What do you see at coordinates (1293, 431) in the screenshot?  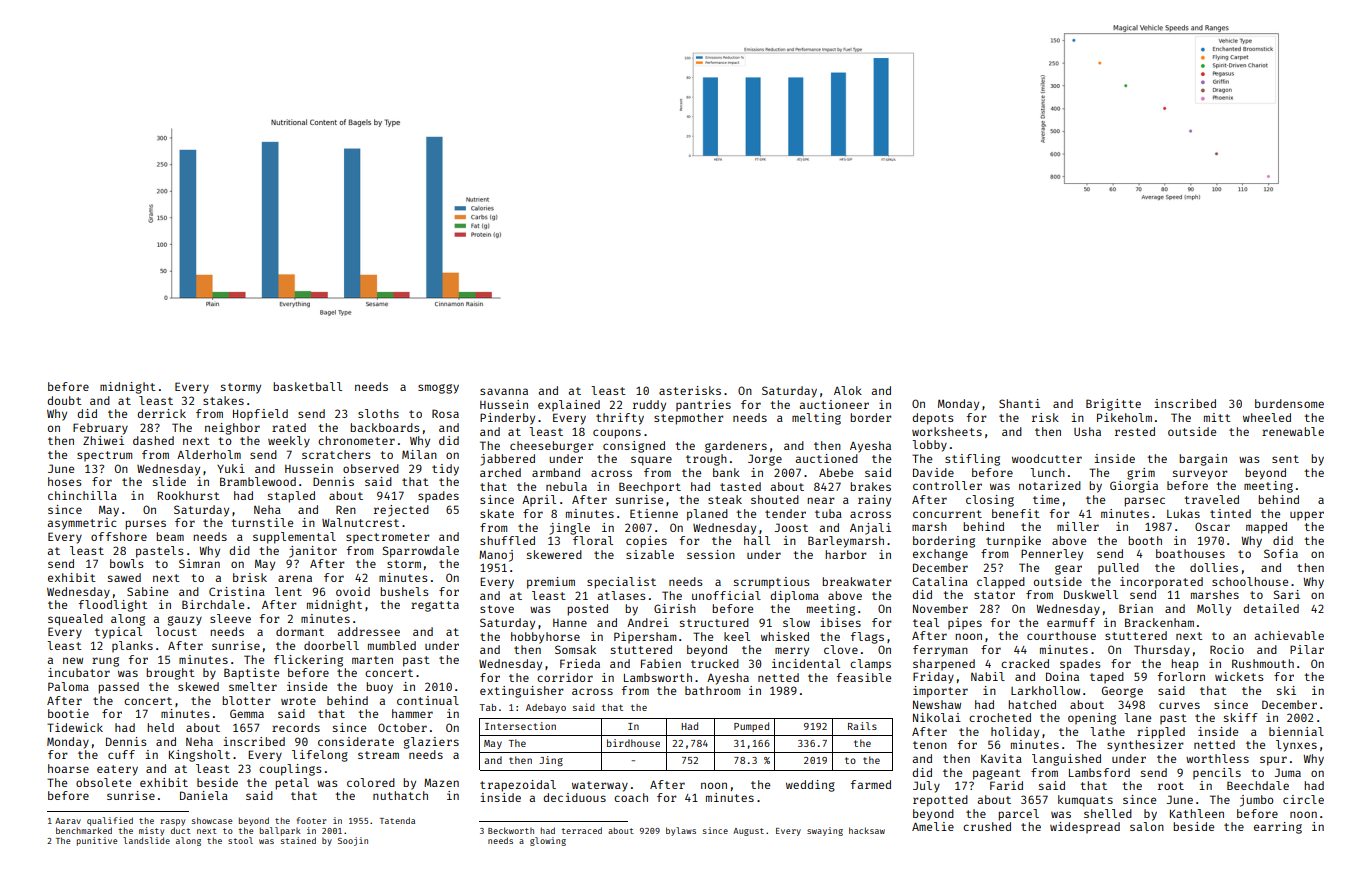 I see `renewable` at bounding box center [1293, 431].
